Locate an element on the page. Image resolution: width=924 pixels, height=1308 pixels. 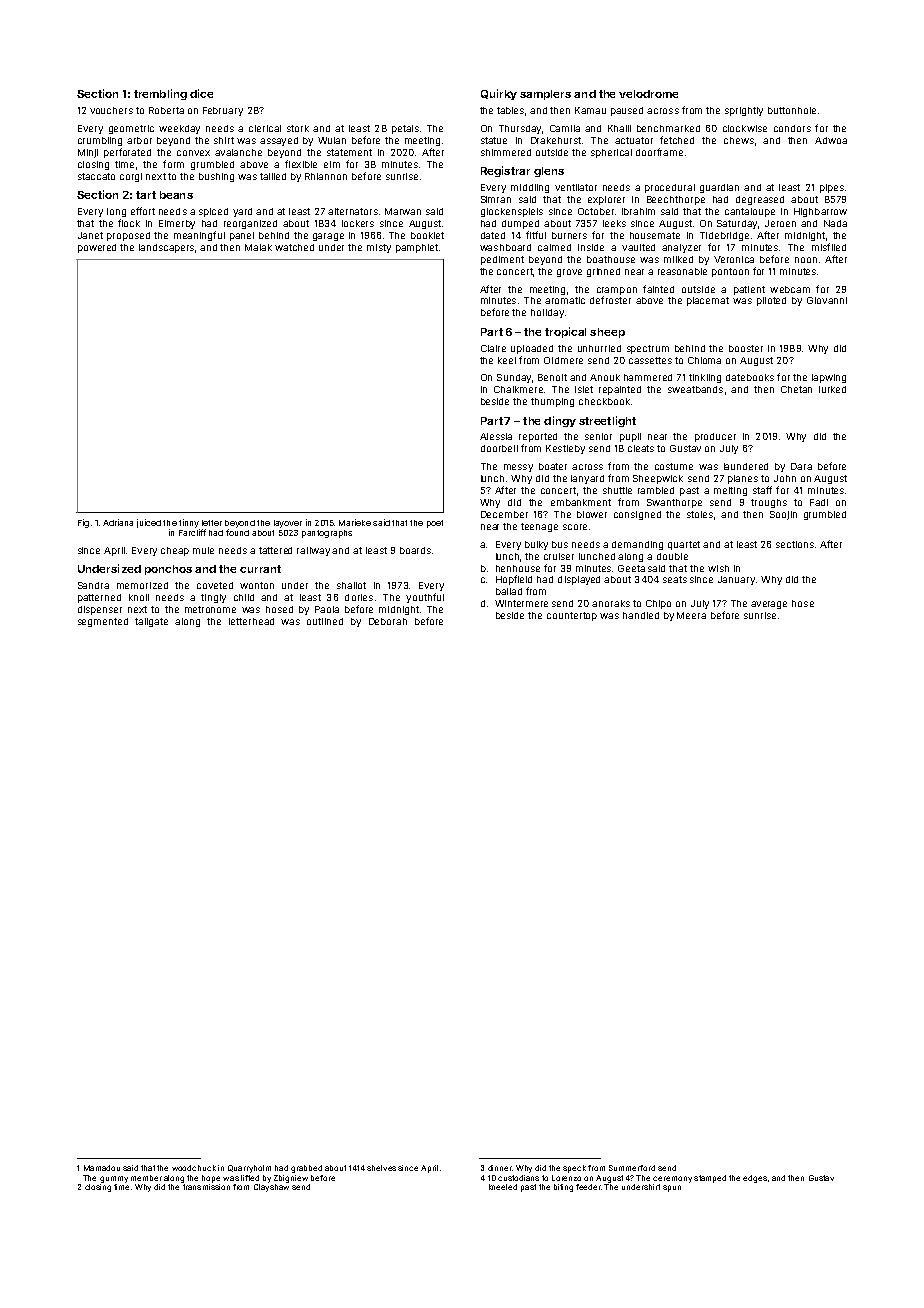
velodrome is located at coordinates (648, 94).
